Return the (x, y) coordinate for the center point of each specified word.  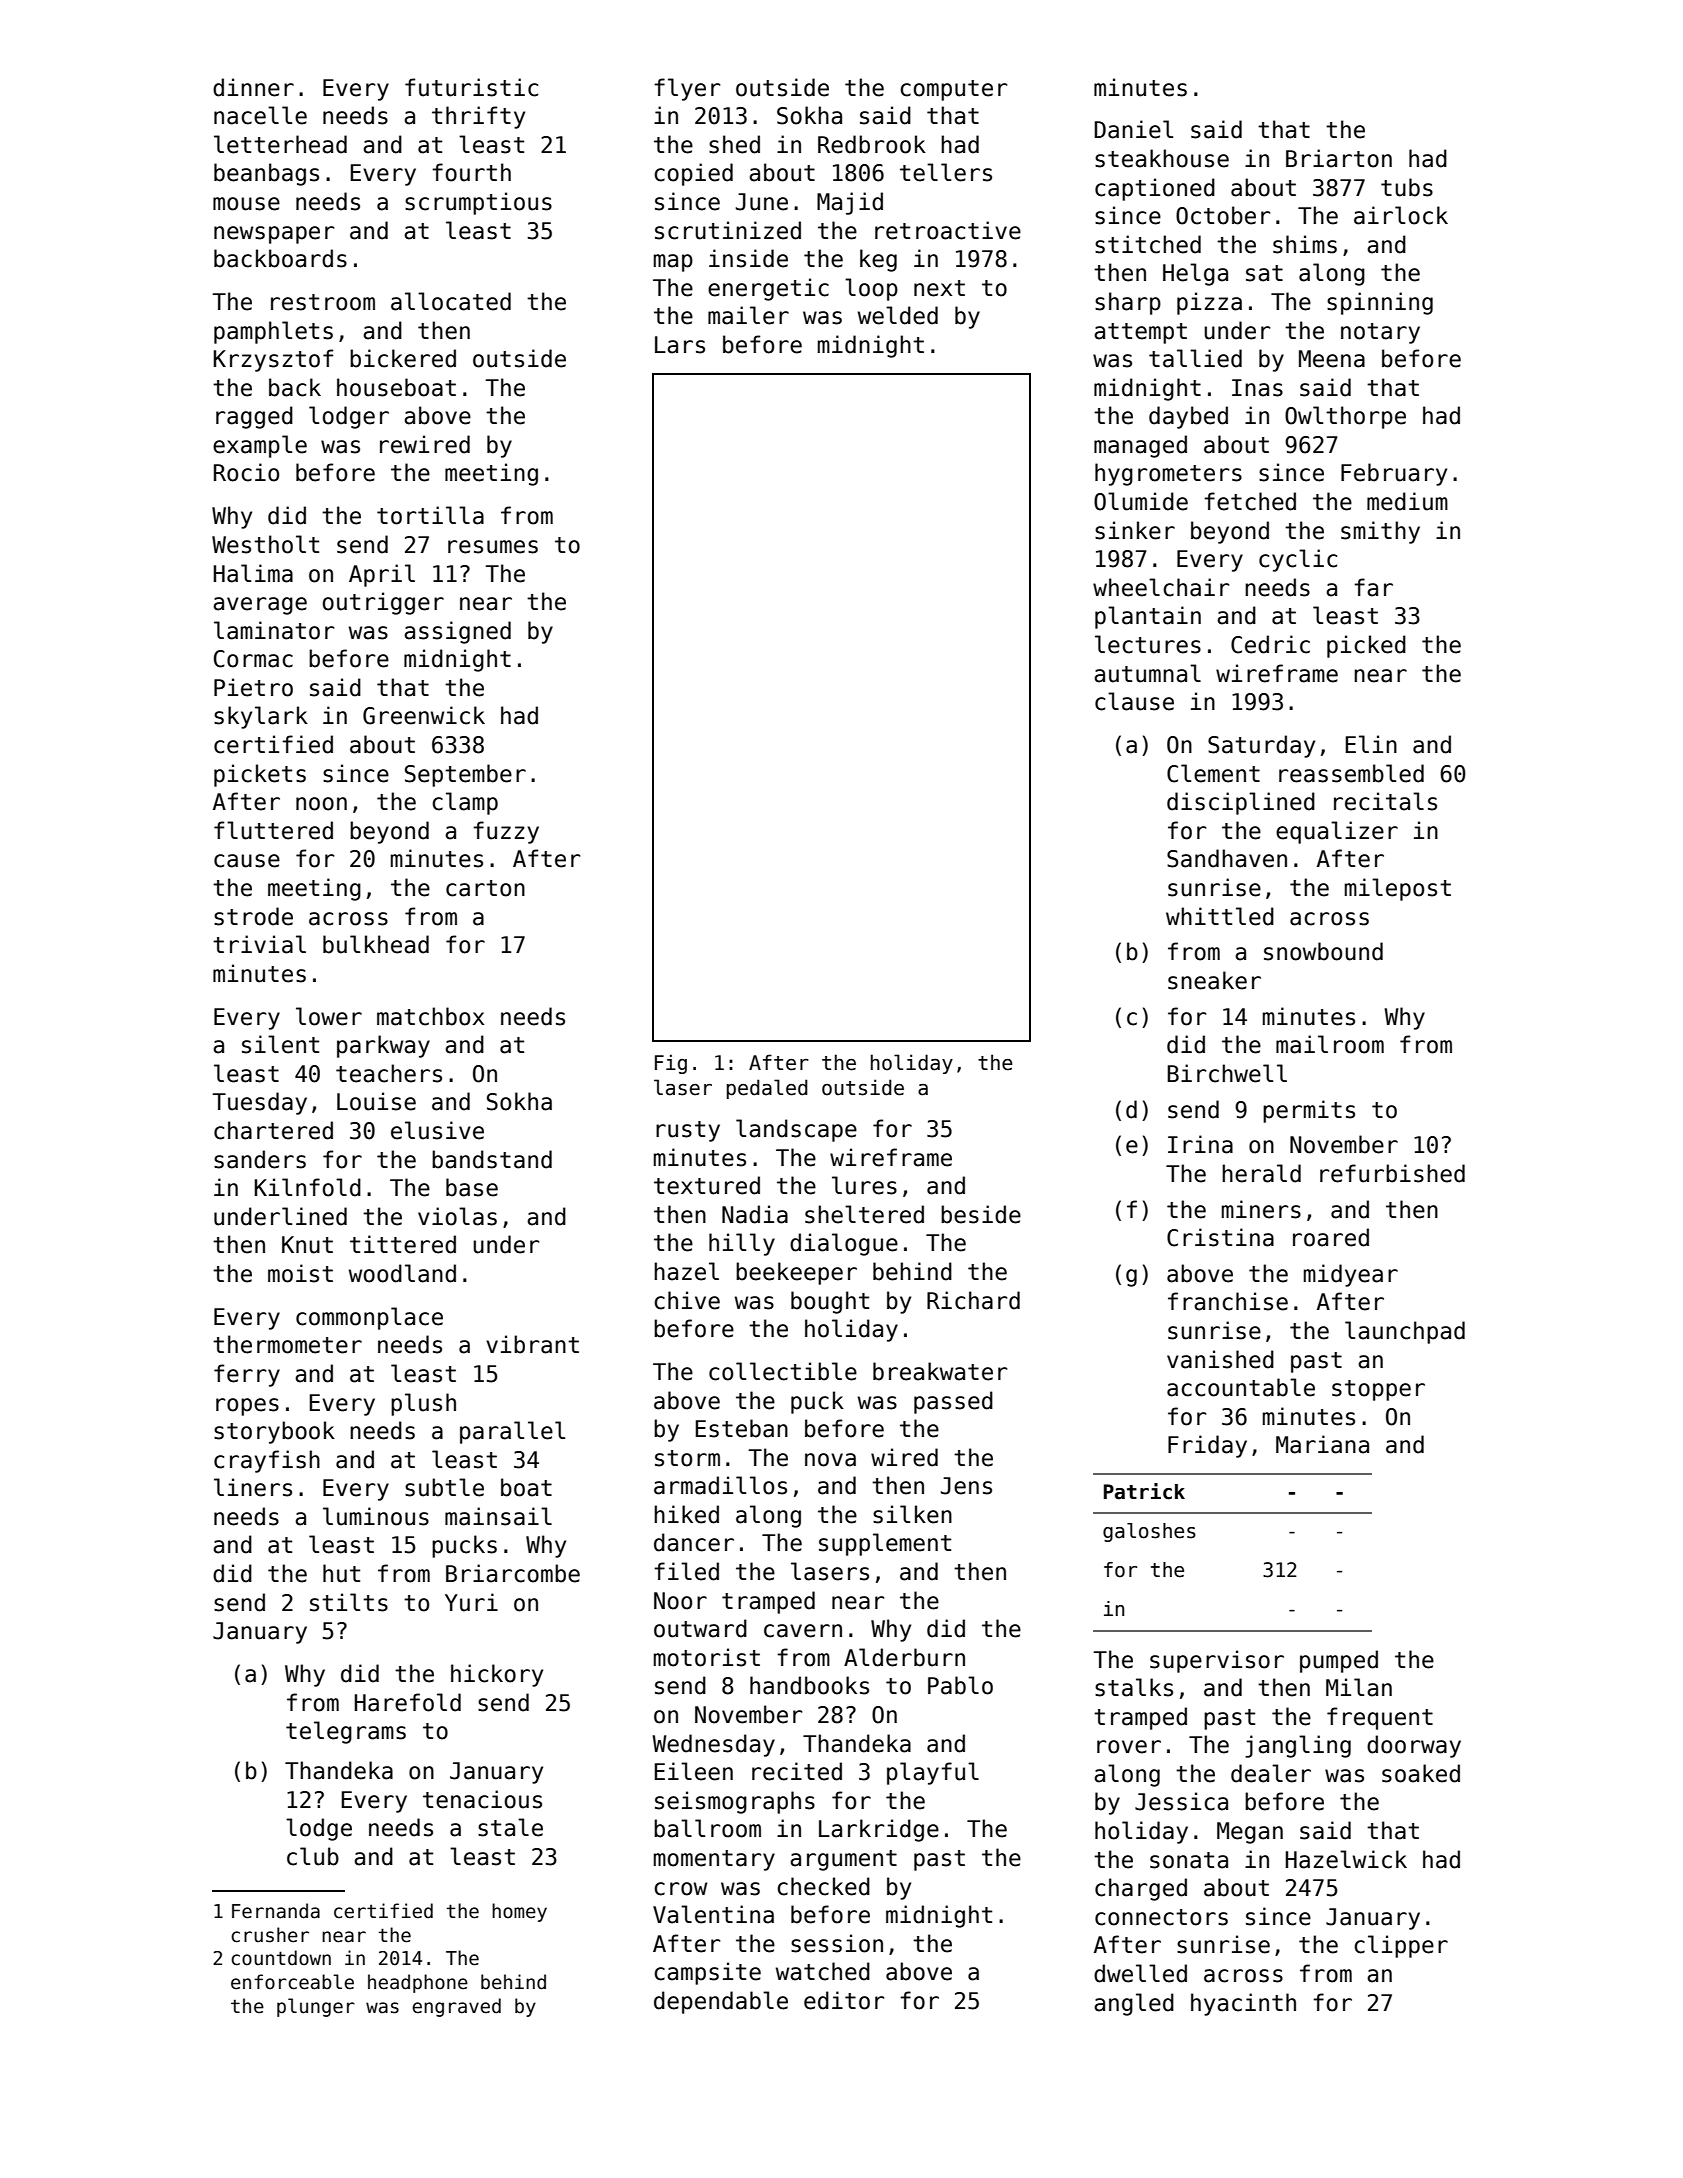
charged (1141, 1889)
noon (321, 804)
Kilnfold (307, 1187)
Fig (671, 1064)
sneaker (1214, 980)
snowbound (1323, 951)
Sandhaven (1227, 858)
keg (878, 260)
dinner (253, 87)
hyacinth (1243, 2004)
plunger (316, 2007)
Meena (1332, 359)
